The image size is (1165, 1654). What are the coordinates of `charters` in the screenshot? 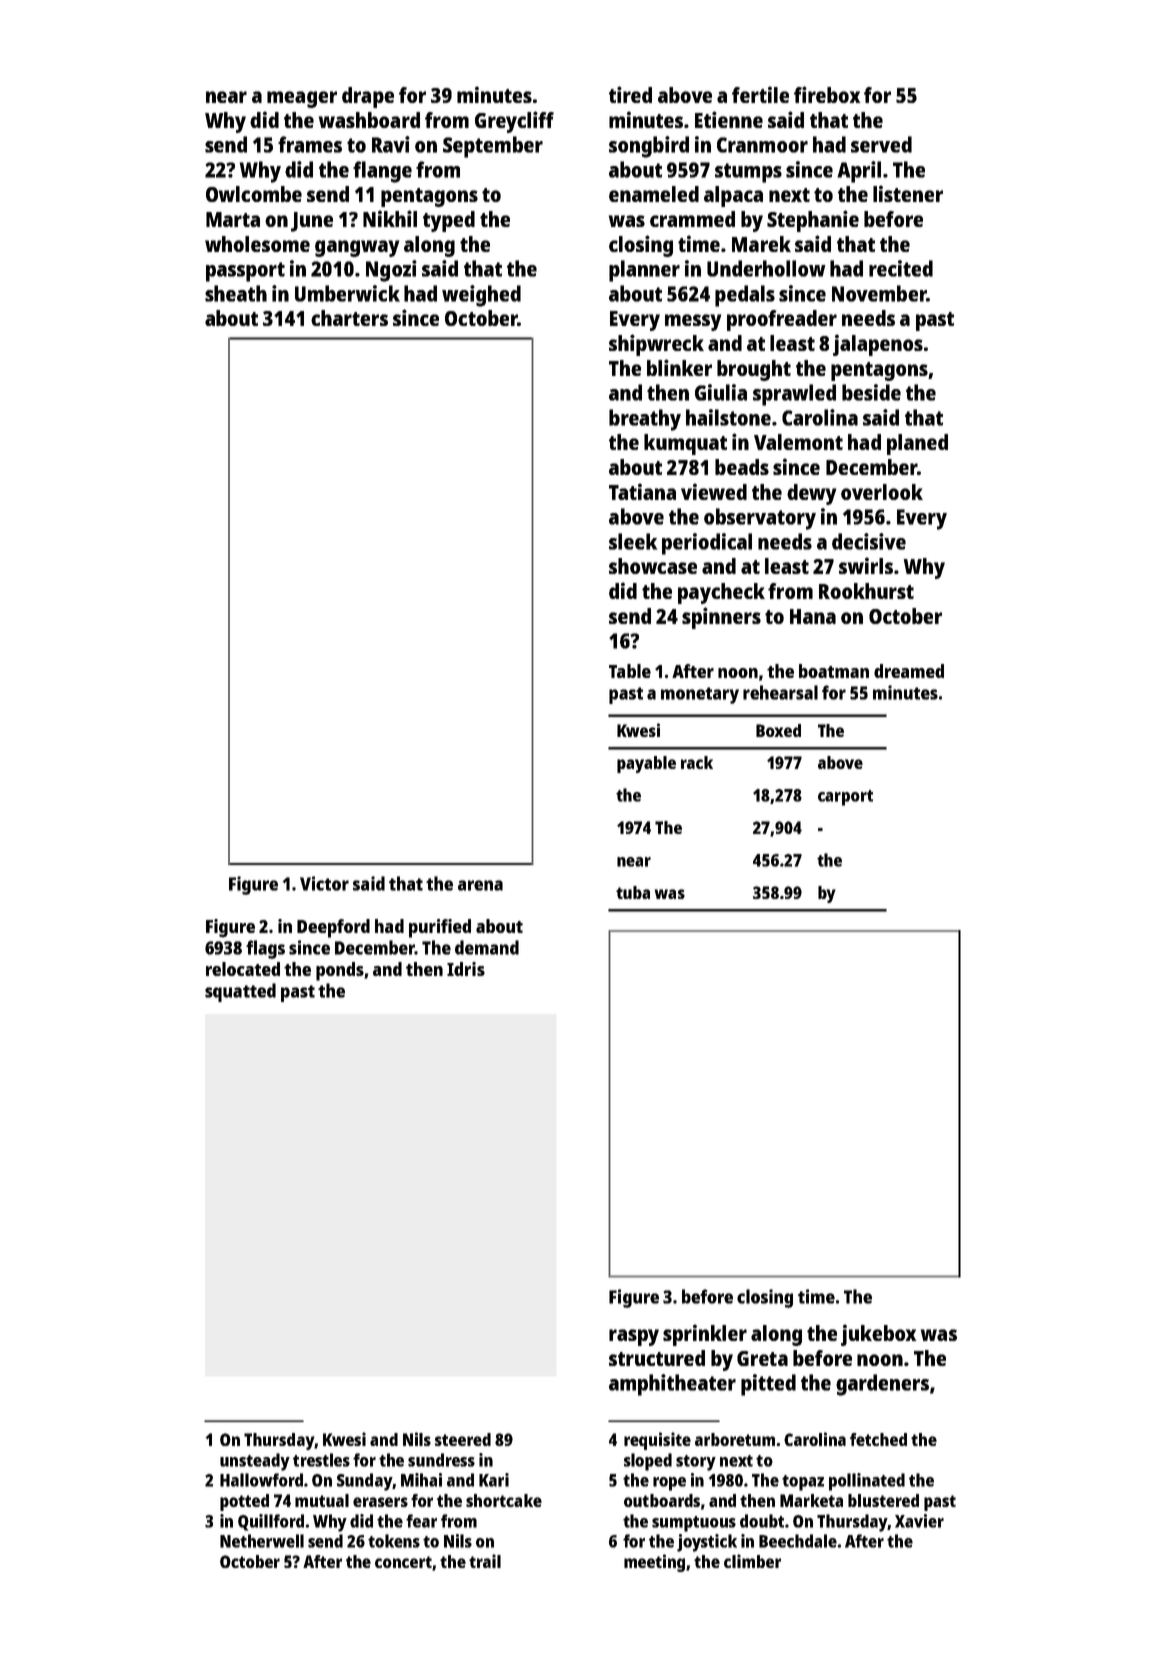 It's located at (349, 318).
